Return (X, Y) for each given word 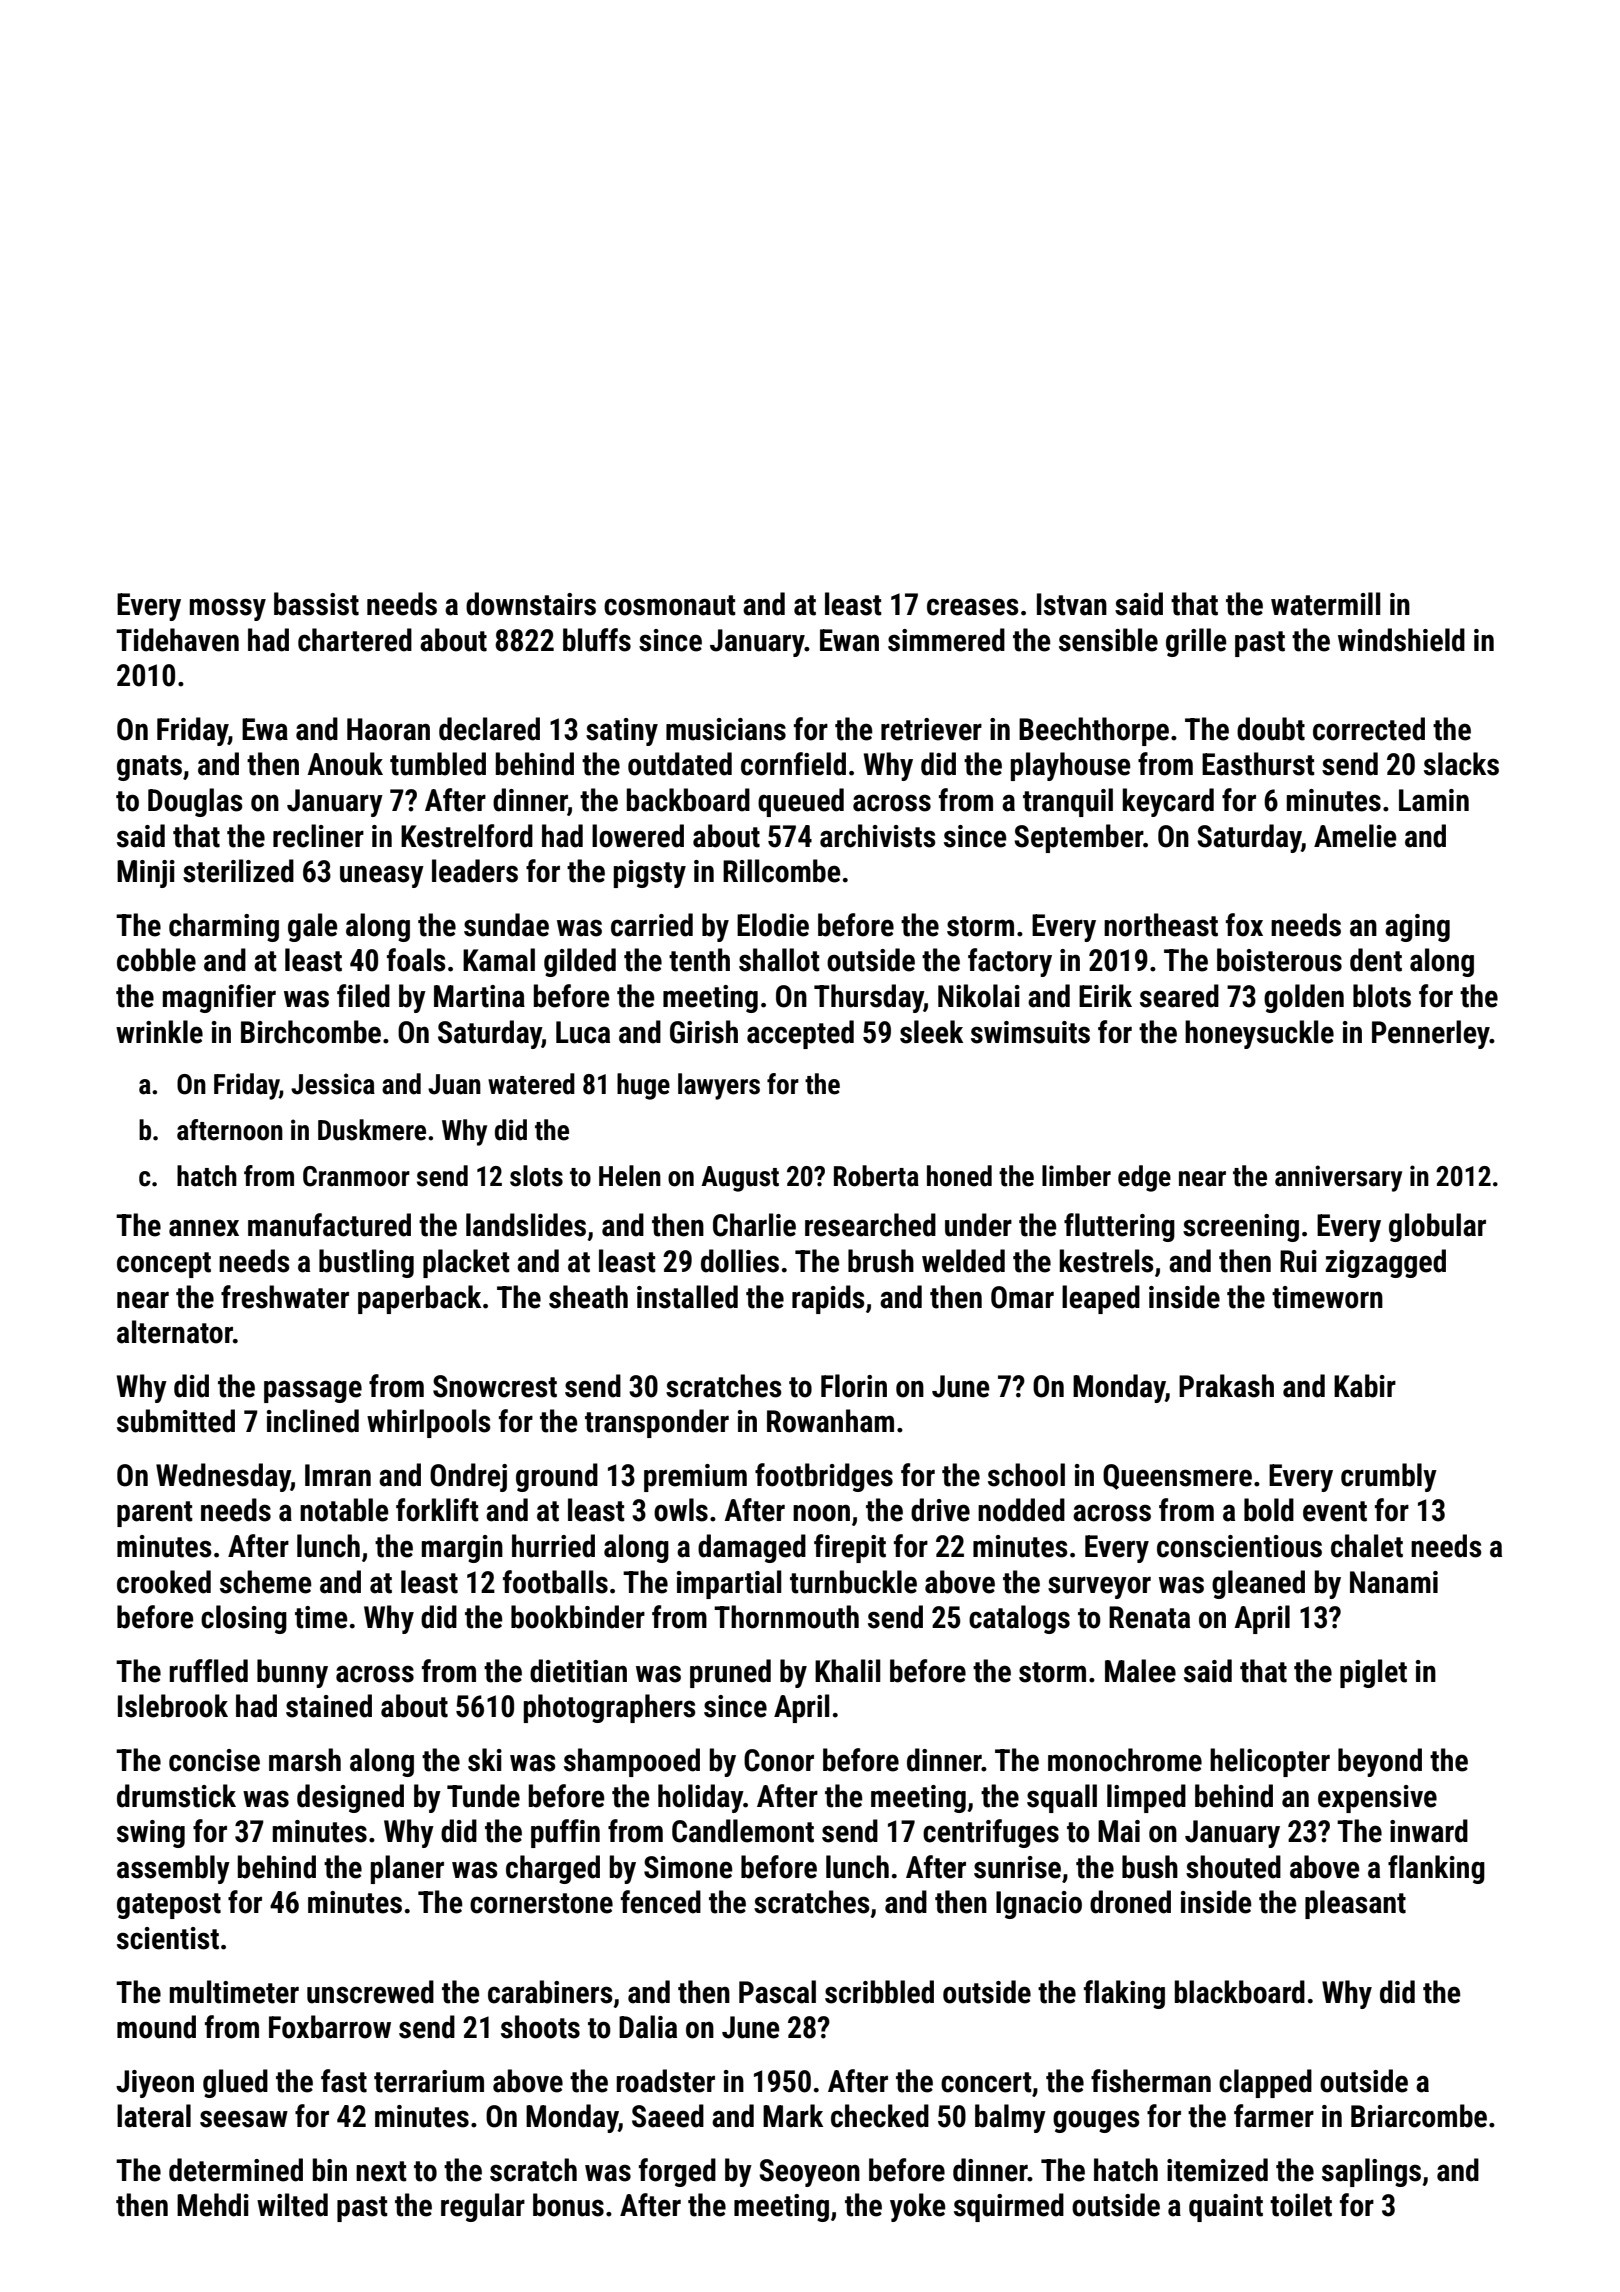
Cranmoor (356, 1176)
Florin (854, 1386)
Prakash (1226, 1386)
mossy (228, 609)
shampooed (632, 1762)
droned (1130, 1902)
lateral (154, 2116)
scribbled (879, 1992)
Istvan (1072, 604)
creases (973, 607)
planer (407, 1869)
